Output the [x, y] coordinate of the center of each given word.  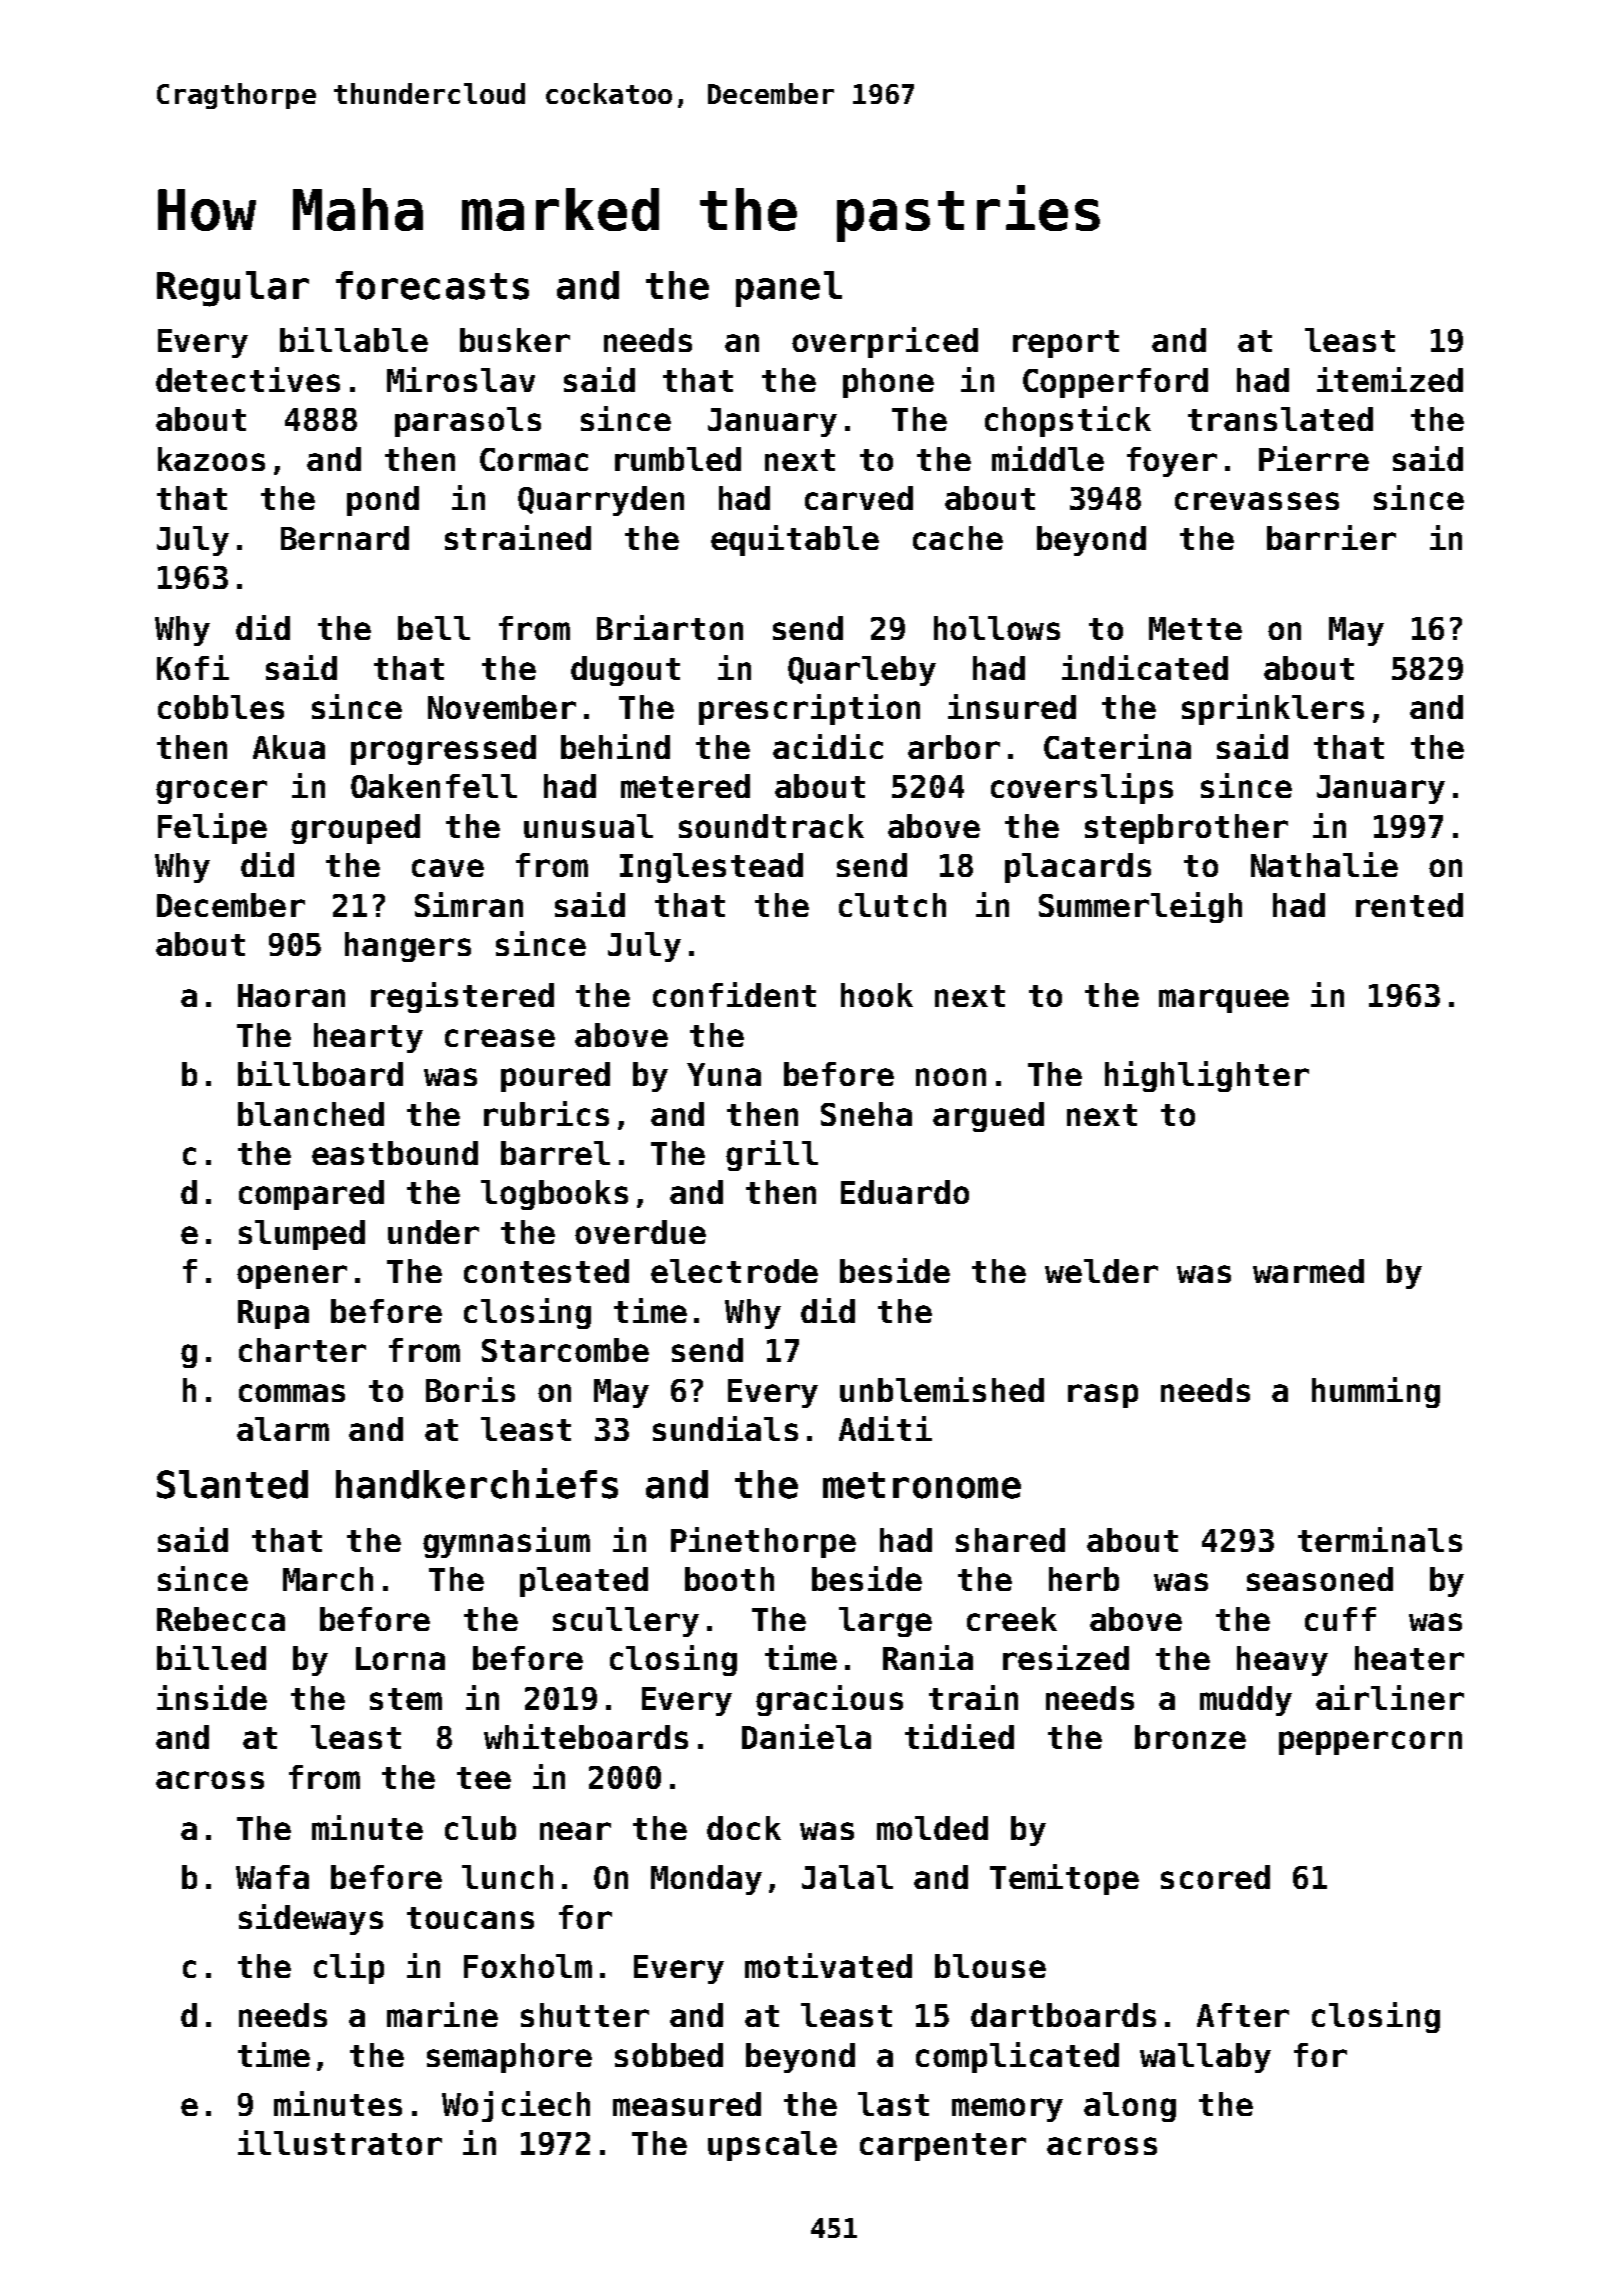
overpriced [885, 342]
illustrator [340, 2142]
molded [932, 1828]
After [1243, 2015]
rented [1409, 905]
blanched [311, 1114]
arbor [954, 747]
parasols [468, 422]
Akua [289, 747]
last [893, 2104]
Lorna [400, 1658]
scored [1215, 1877]
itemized [1390, 379]
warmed [1308, 1271]
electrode [734, 1271]
